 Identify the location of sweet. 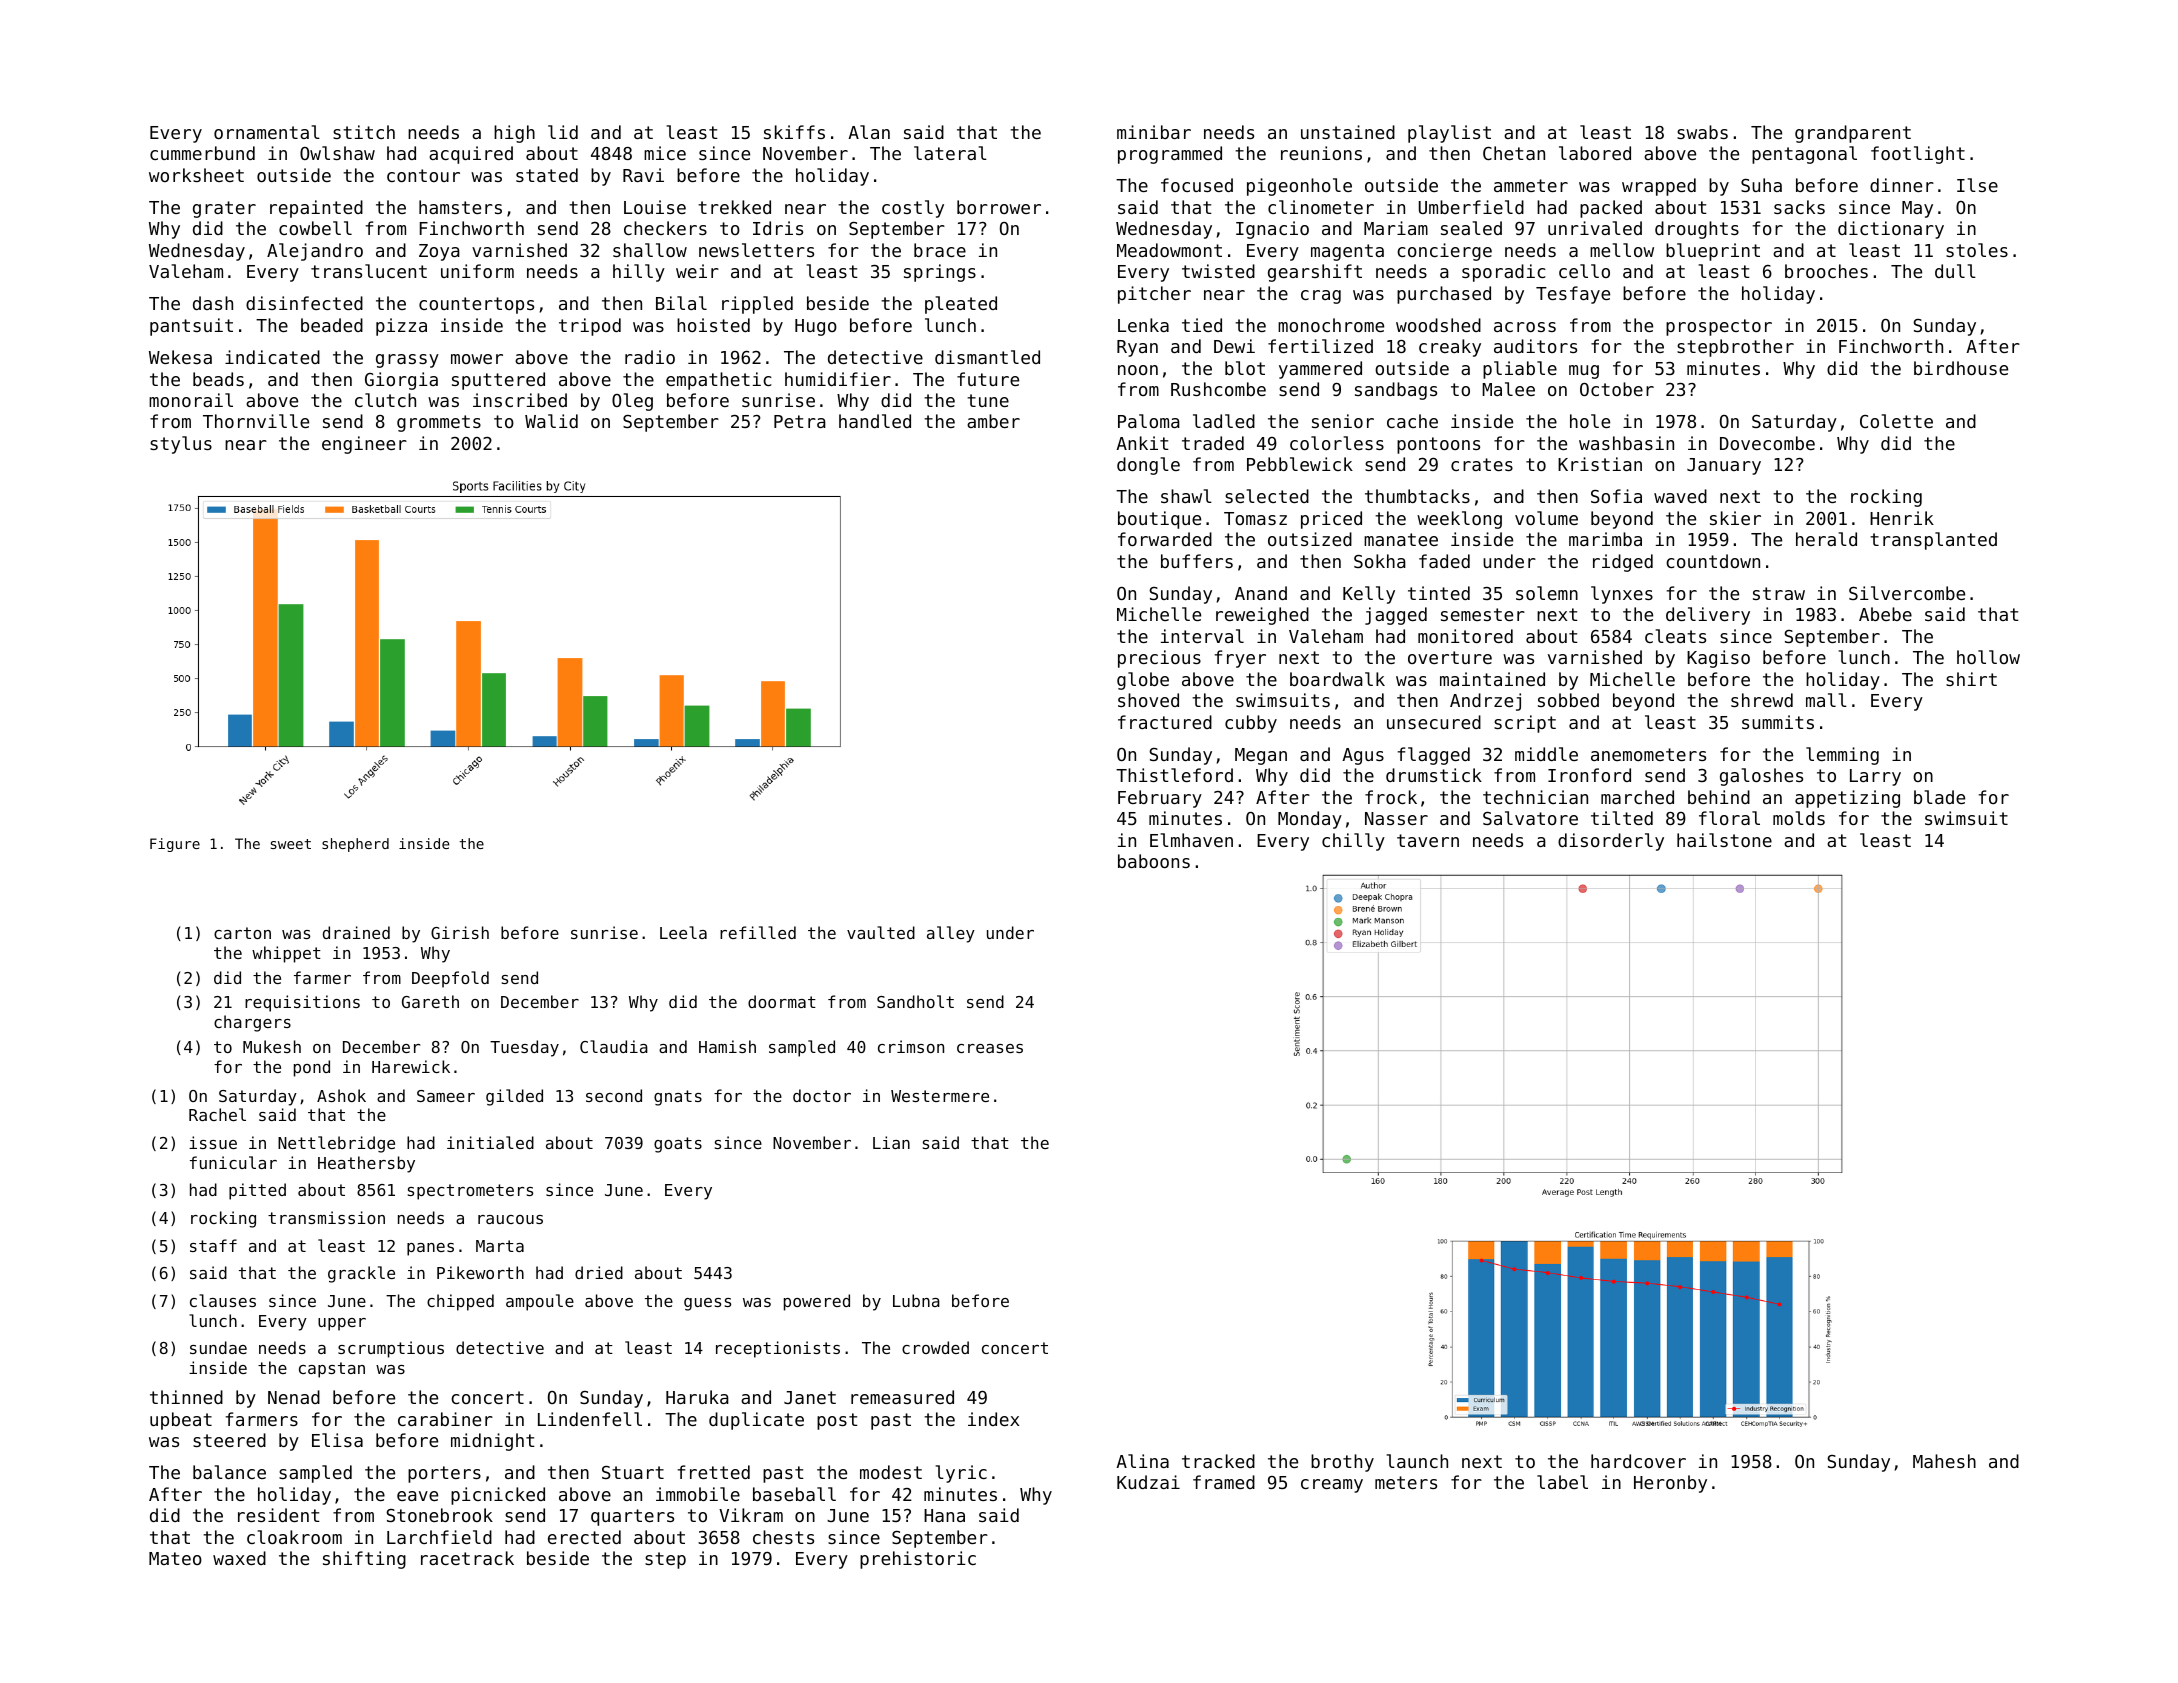
(291, 844).
